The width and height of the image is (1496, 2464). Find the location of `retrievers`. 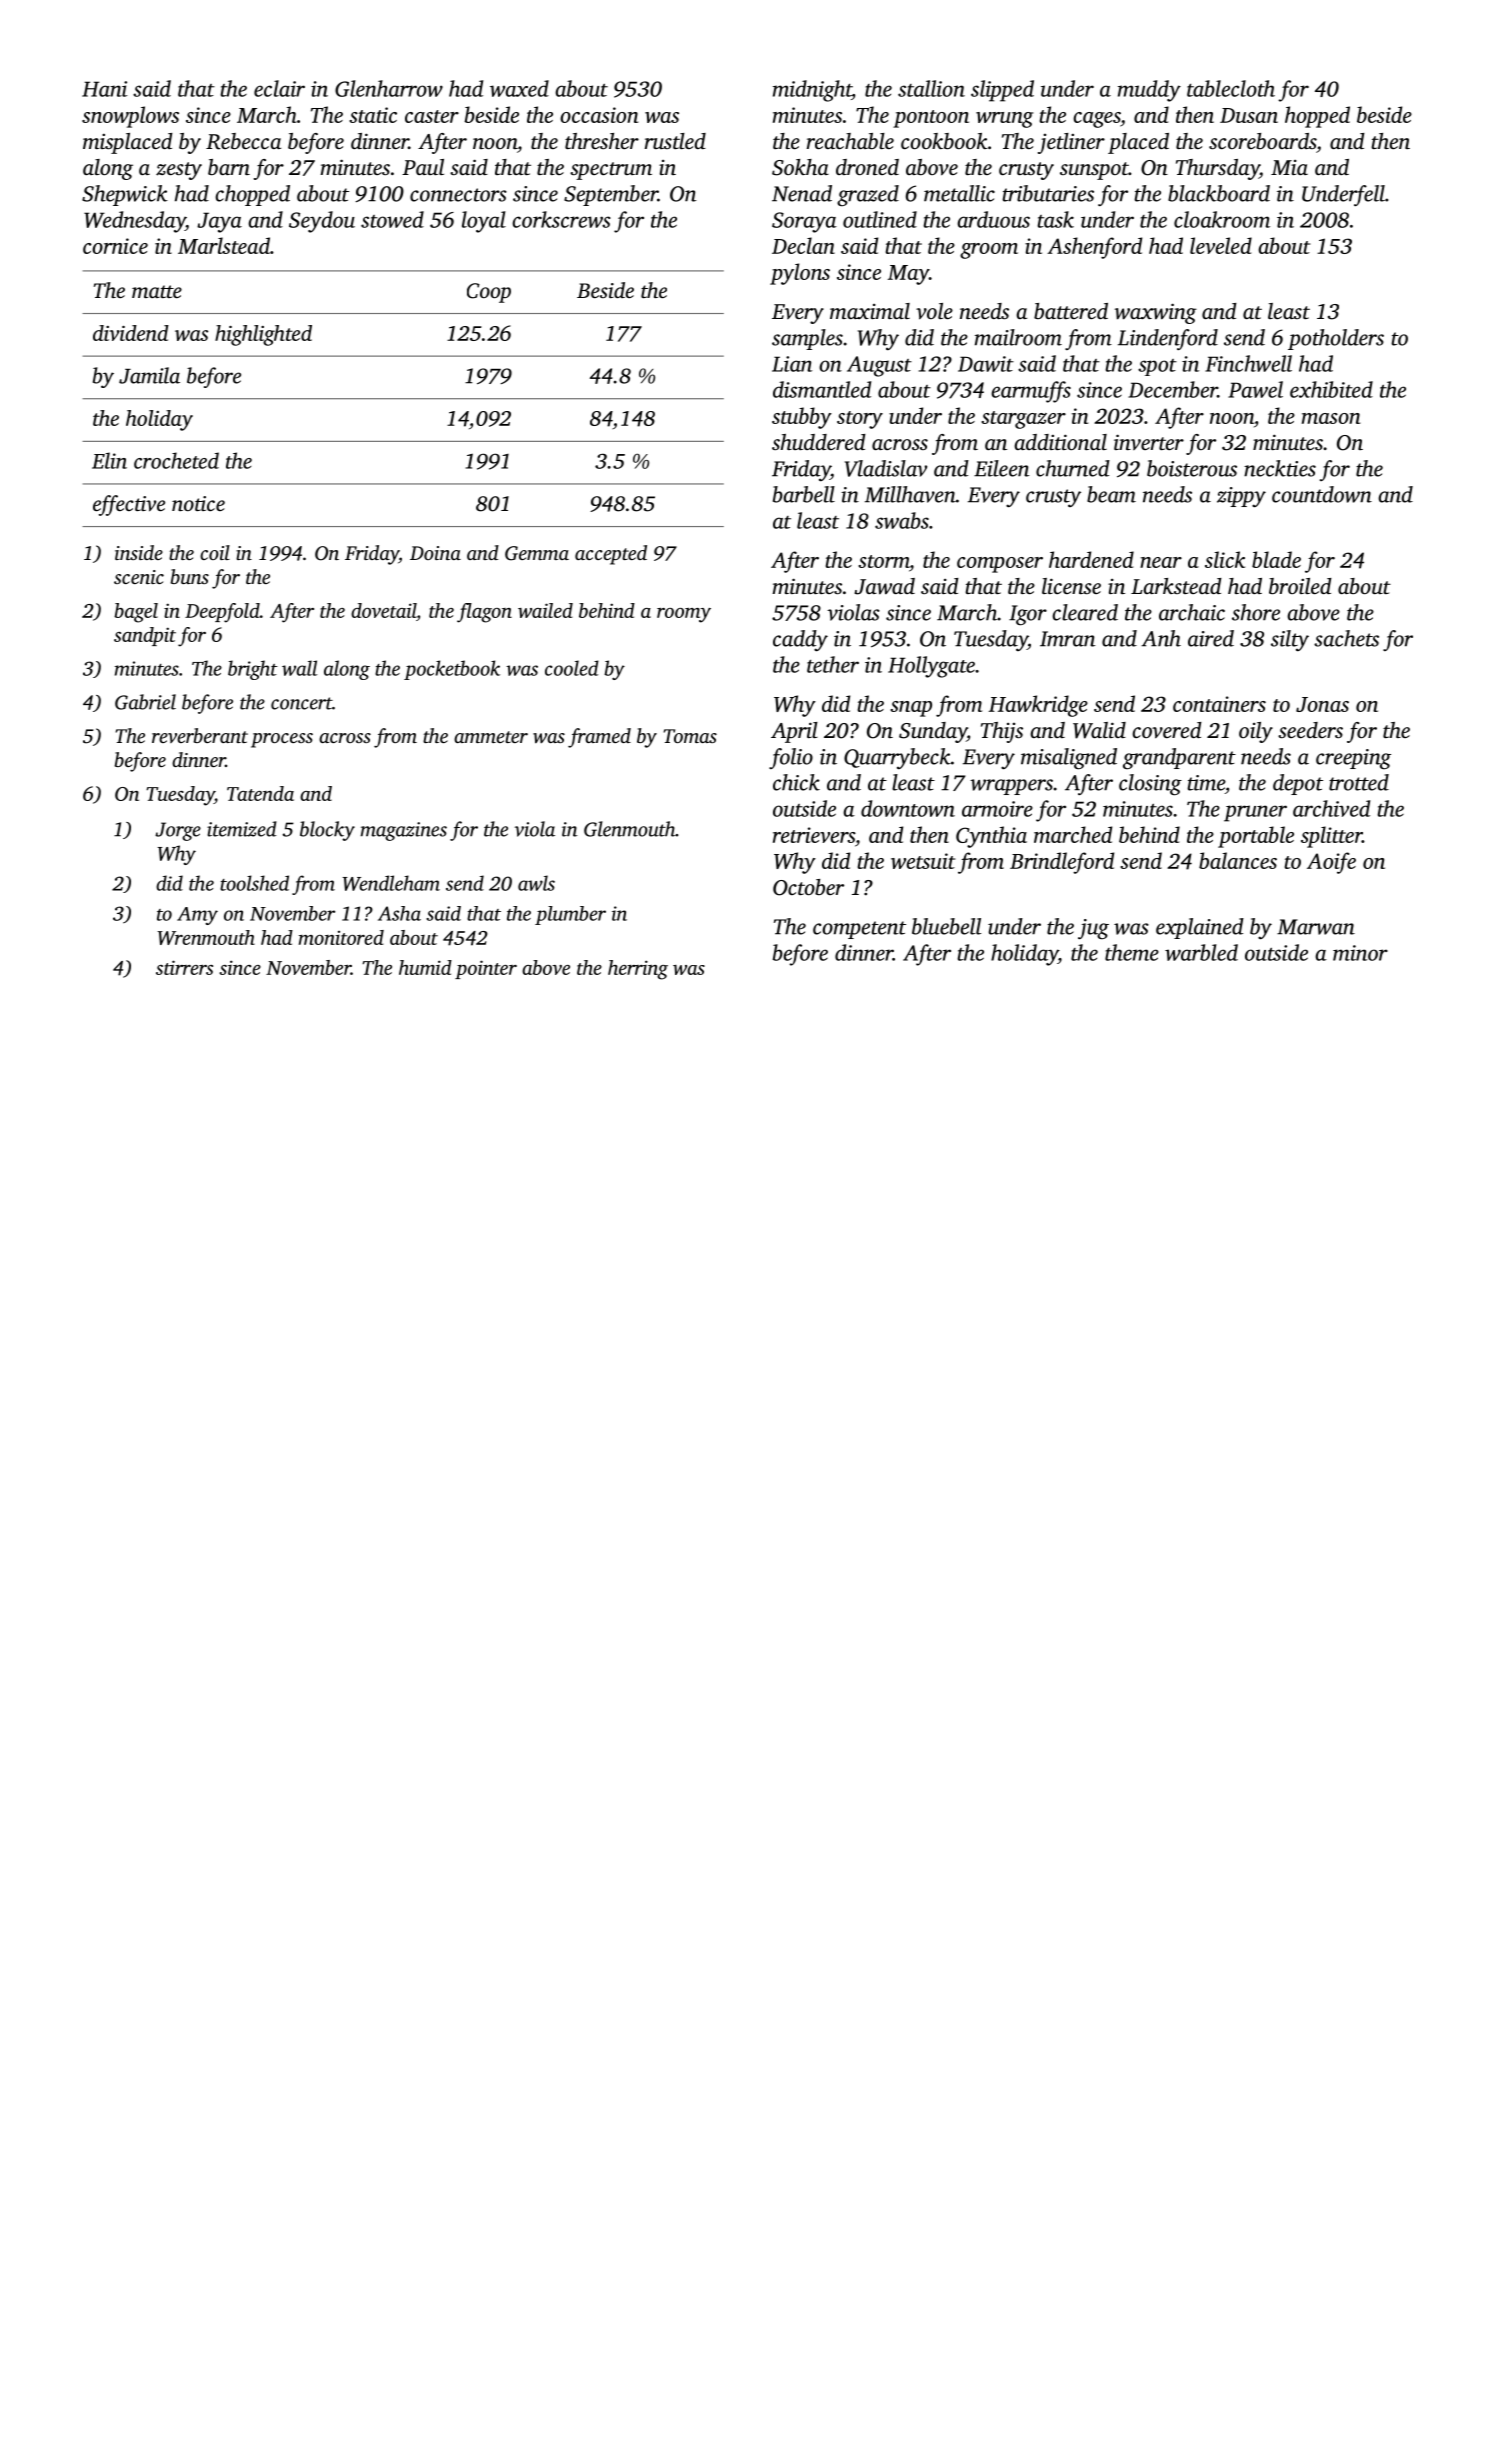

retrievers is located at coordinates (814, 835).
